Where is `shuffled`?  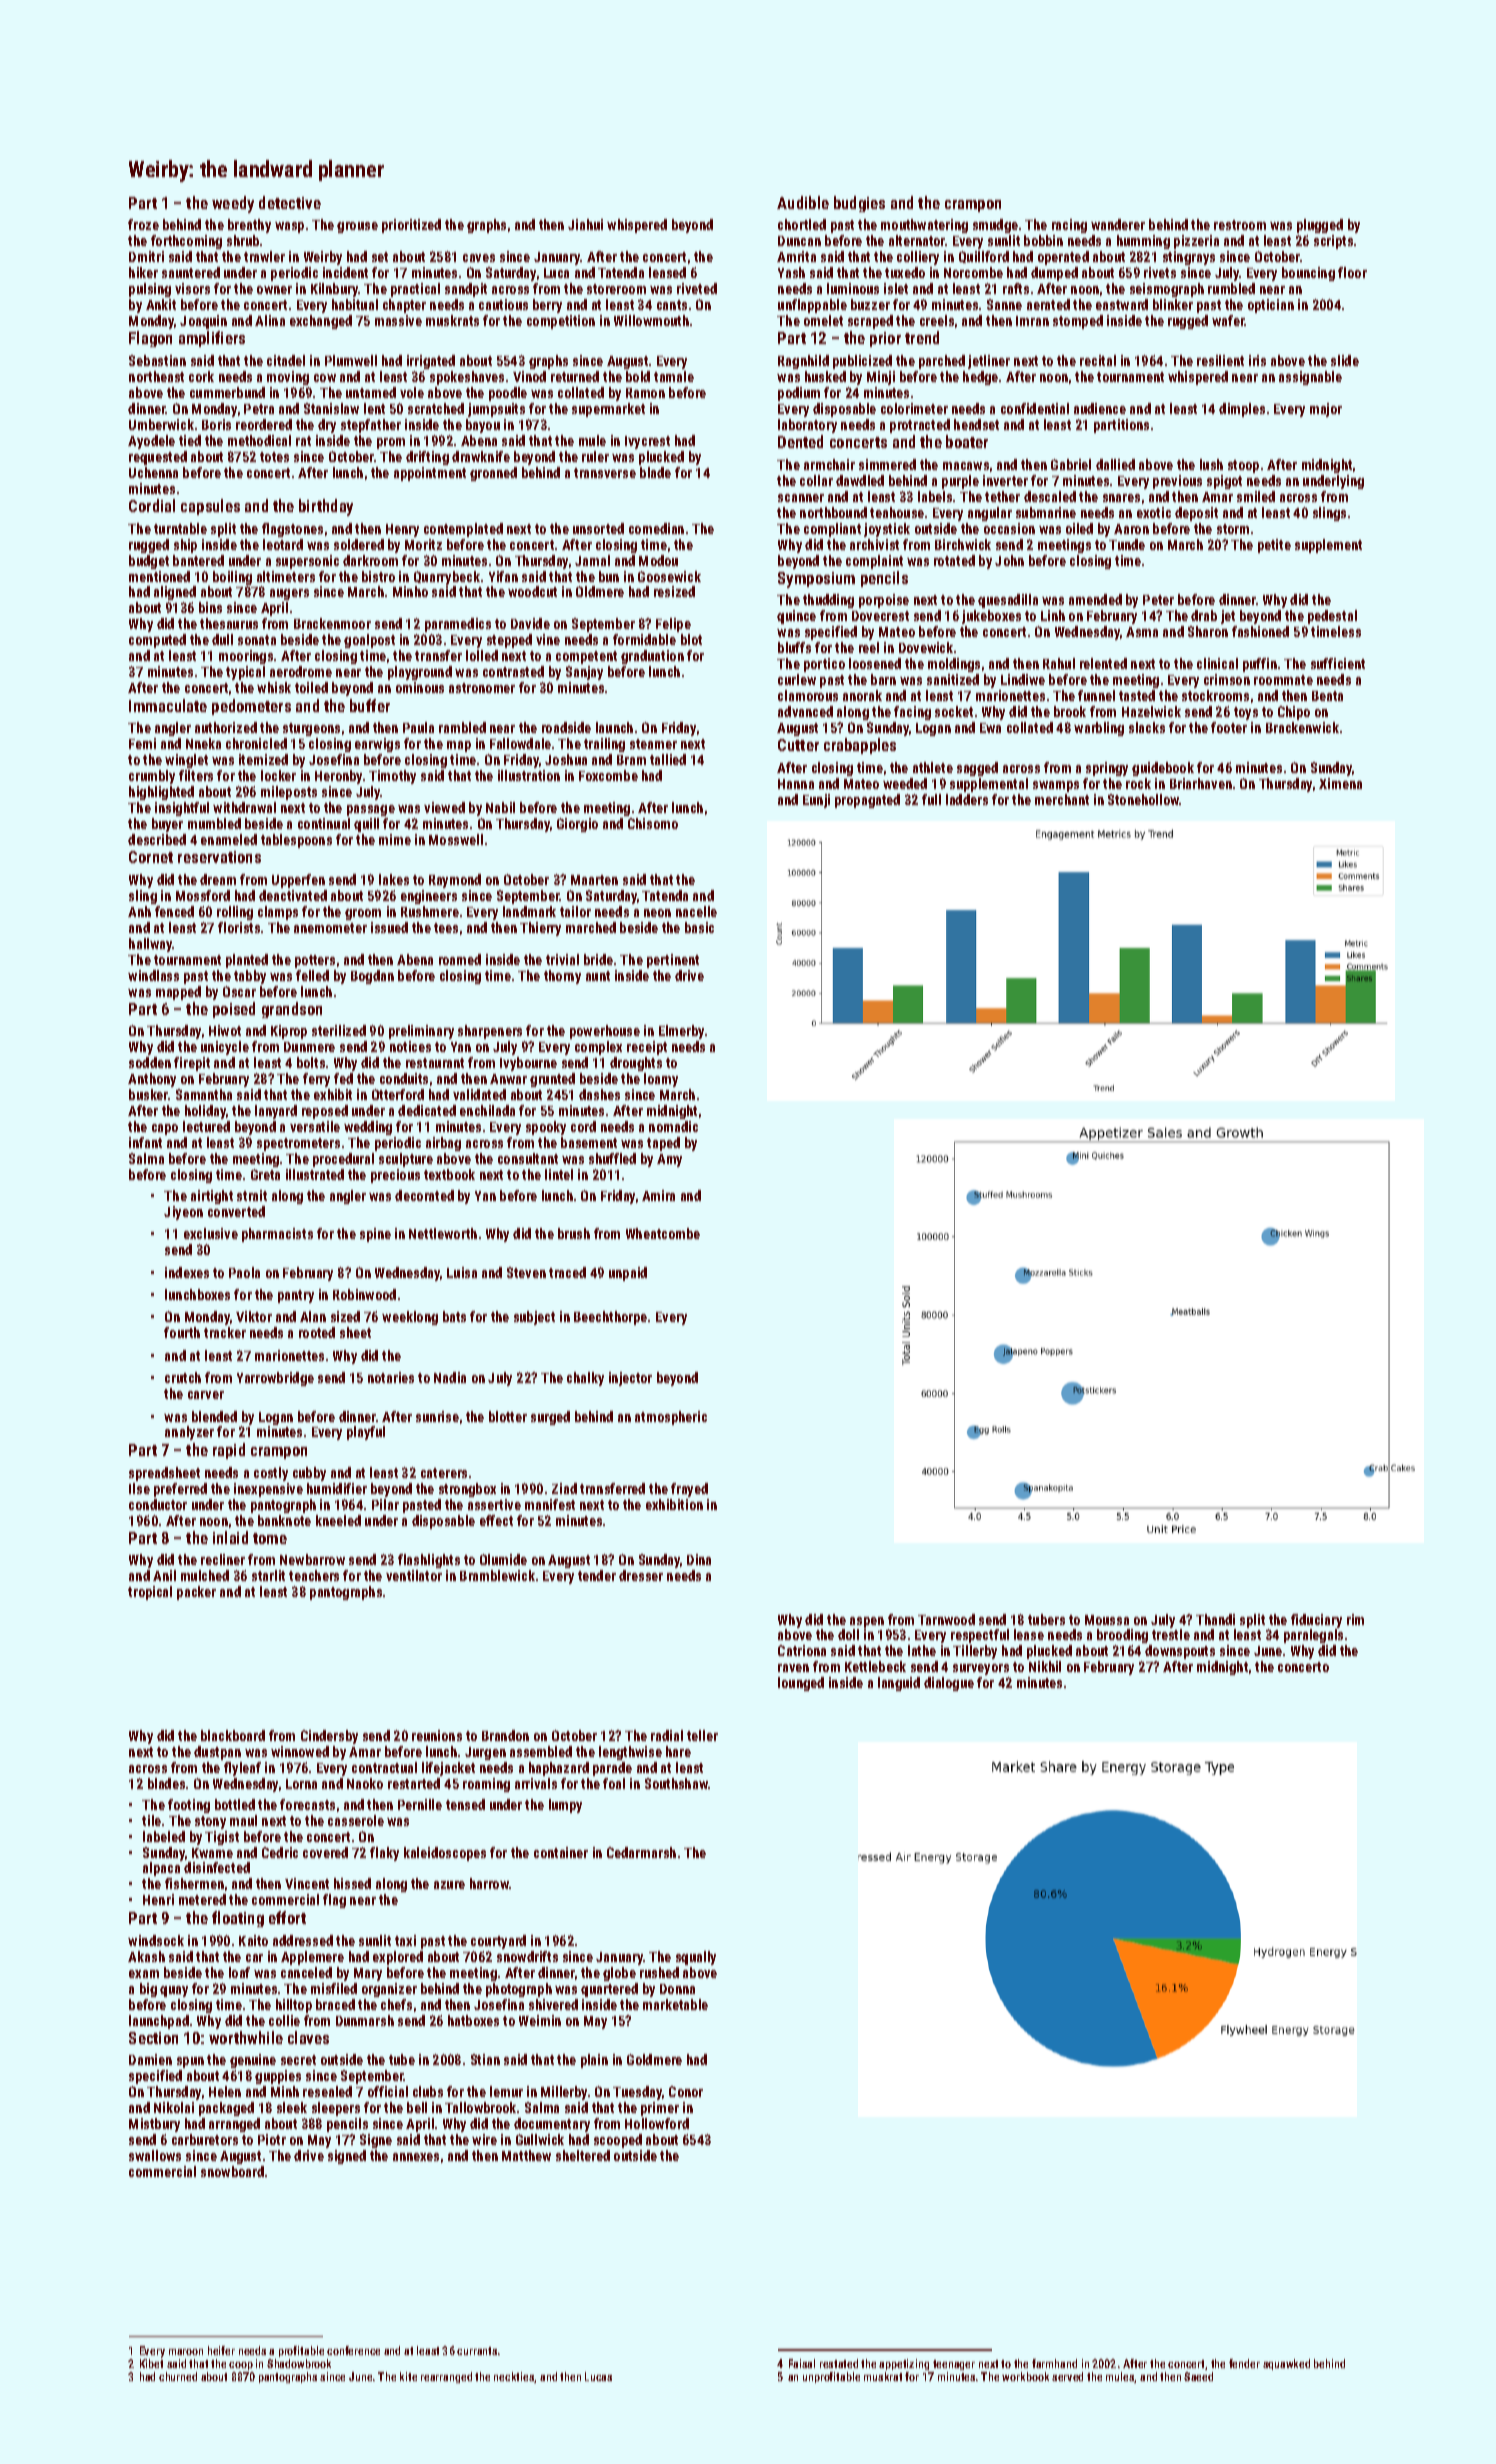 shuffled is located at coordinates (612, 1158).
